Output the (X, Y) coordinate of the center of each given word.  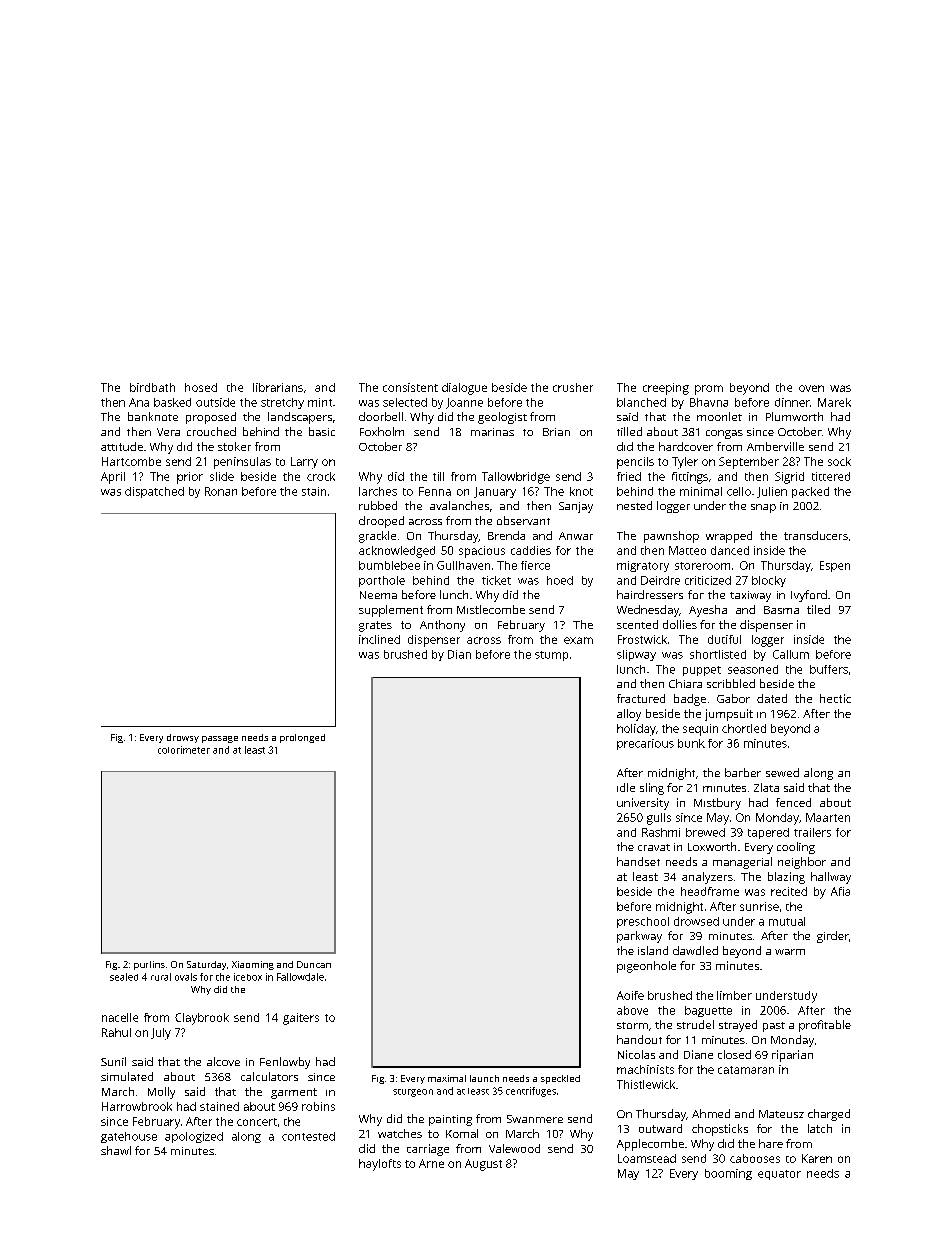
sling (652, 789)
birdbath (152, 387)
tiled (818, 609)
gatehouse (129, 1137)
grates (375, 626)
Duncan (314, 964)
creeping (666, 389)
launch (484, 1078)
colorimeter (184, 750)
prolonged (302, 738)
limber (734, 995)
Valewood (514, 1148)
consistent (410, 387)
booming (728, 1174)
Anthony (442, 626)
